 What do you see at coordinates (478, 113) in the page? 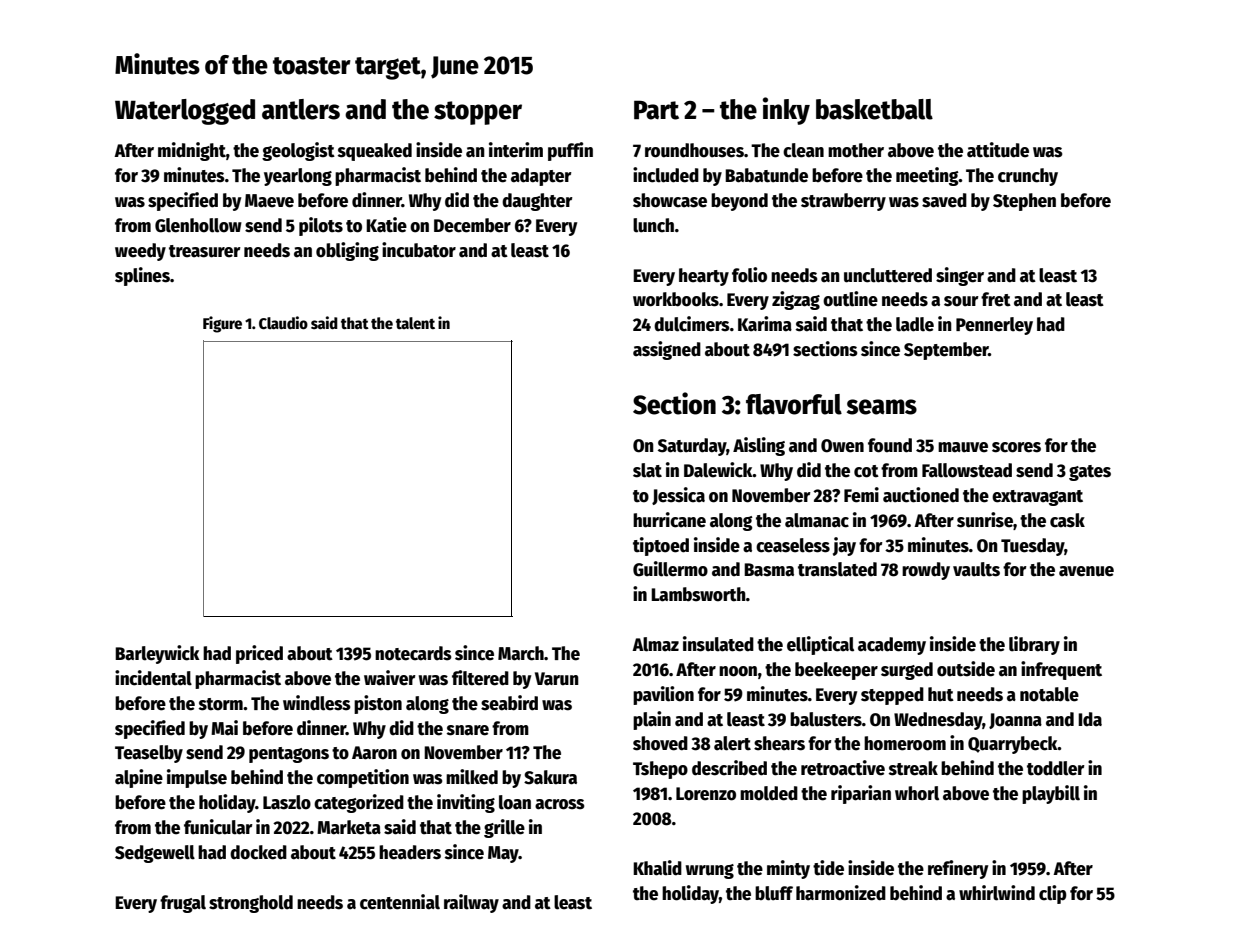
I see `stopper` at bounding box center [478, 113].
